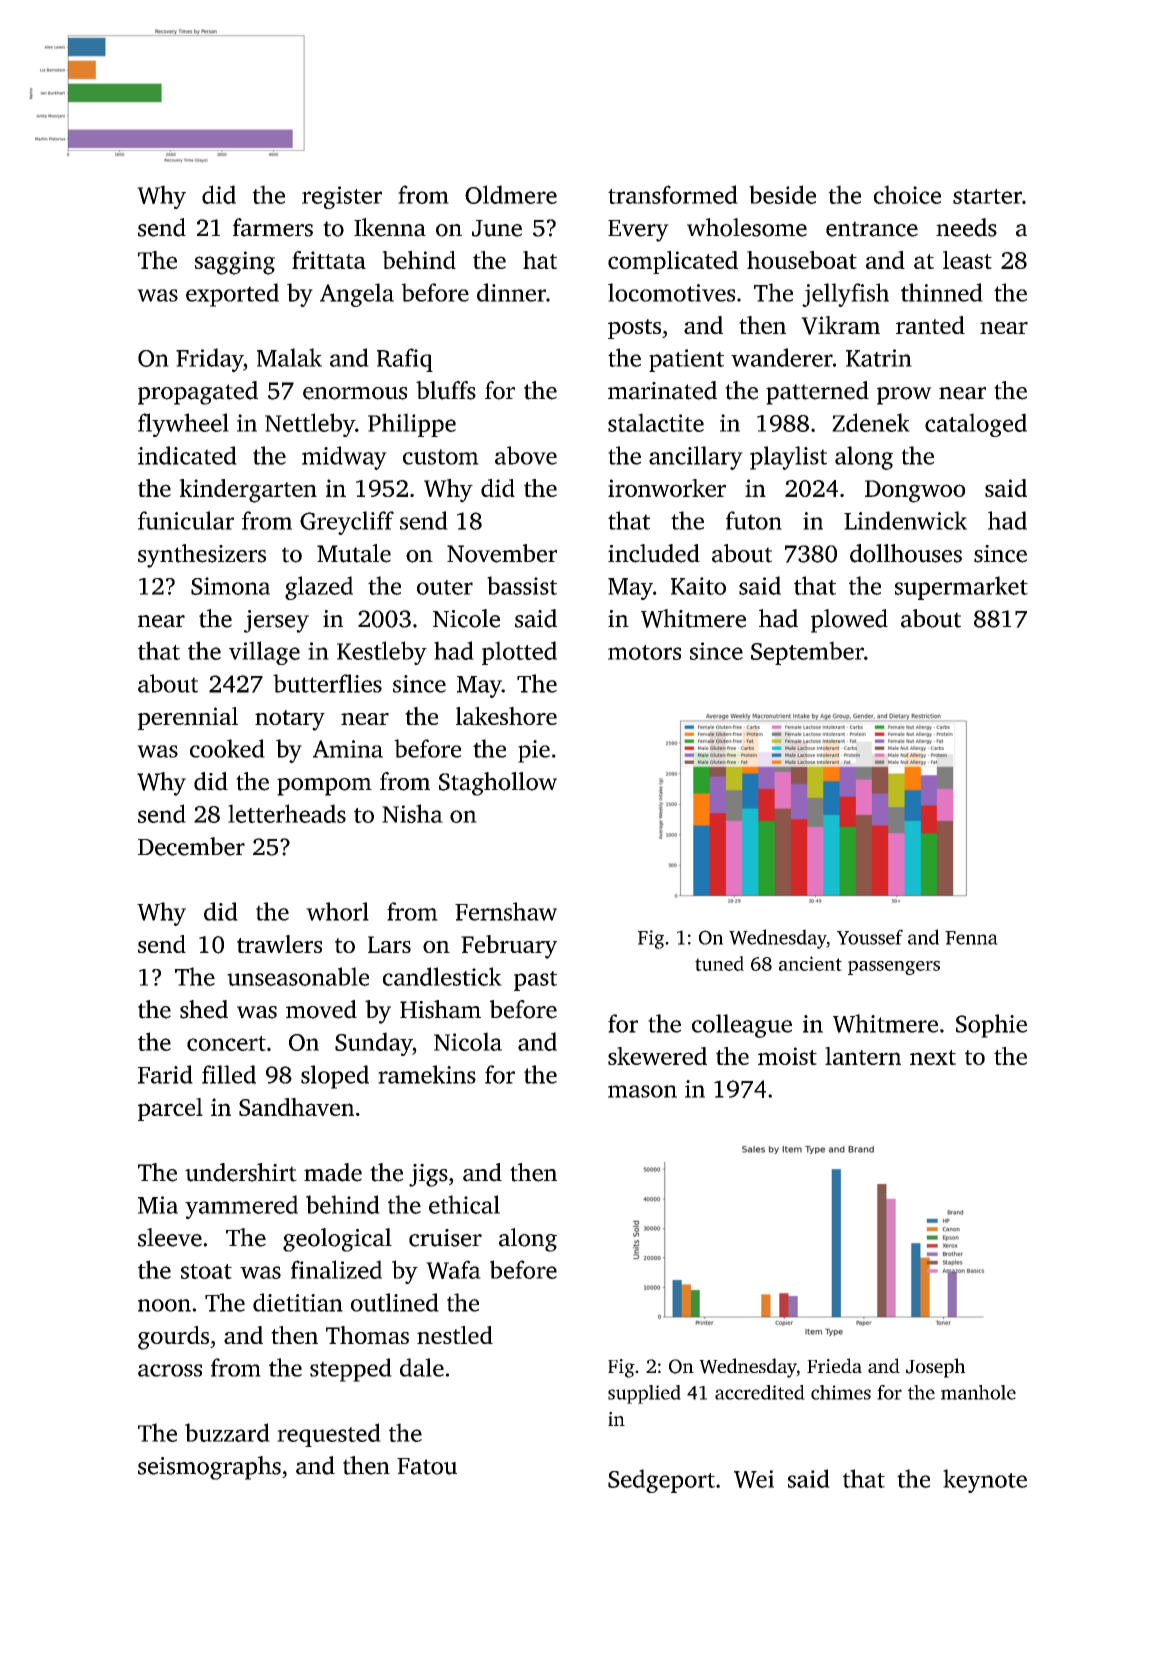 The width and height of the screenshot is (1165, 1654). What do you see at coordinates (241, 1172) in the screenshot?
I see `undershirt` at bounding box center [241, 1172].
